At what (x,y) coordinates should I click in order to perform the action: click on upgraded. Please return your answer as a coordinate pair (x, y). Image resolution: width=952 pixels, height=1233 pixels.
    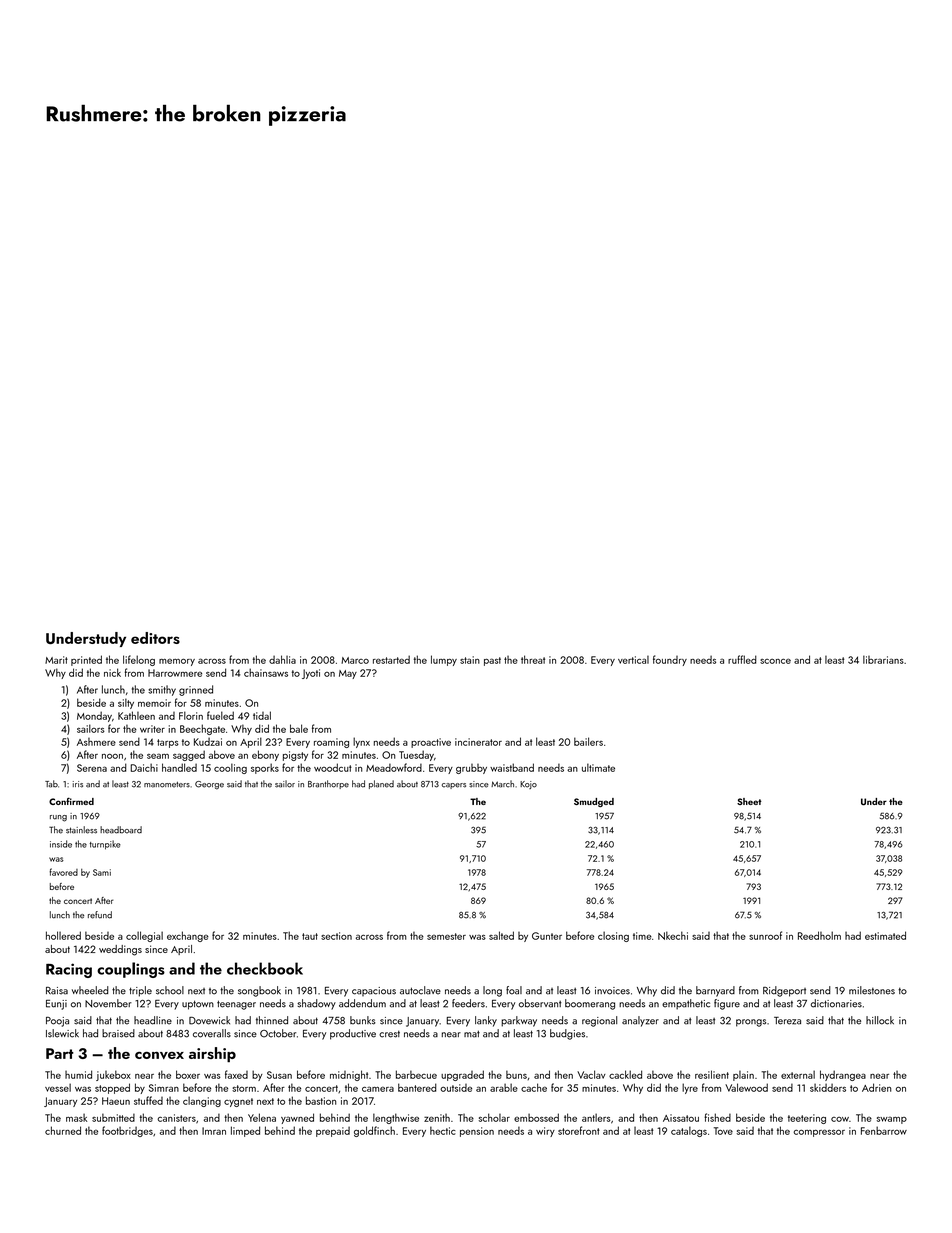
    Looking at the image, I should click on (462, 1075).
